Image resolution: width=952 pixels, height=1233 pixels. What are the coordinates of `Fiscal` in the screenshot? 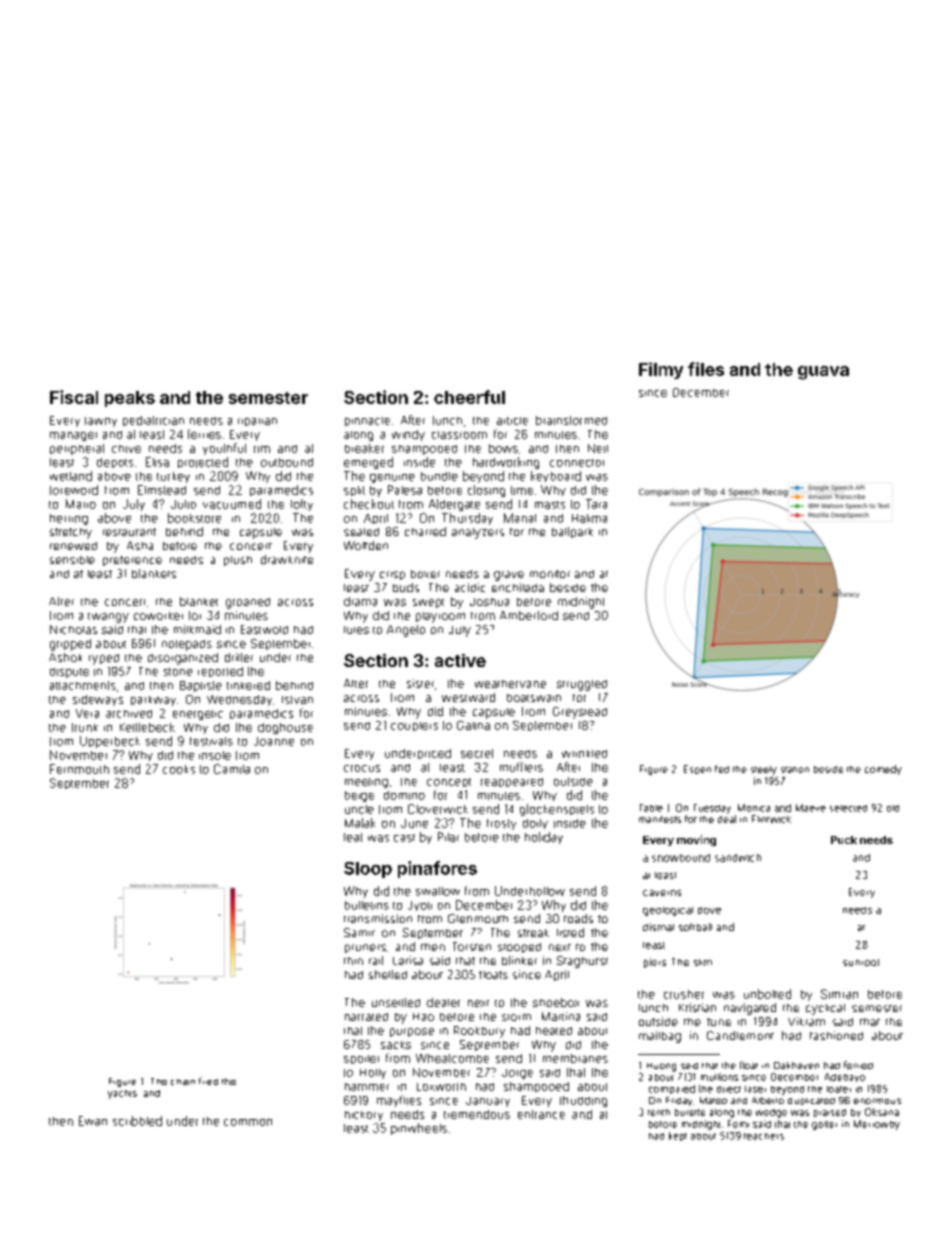 It's located at (74, 397).
